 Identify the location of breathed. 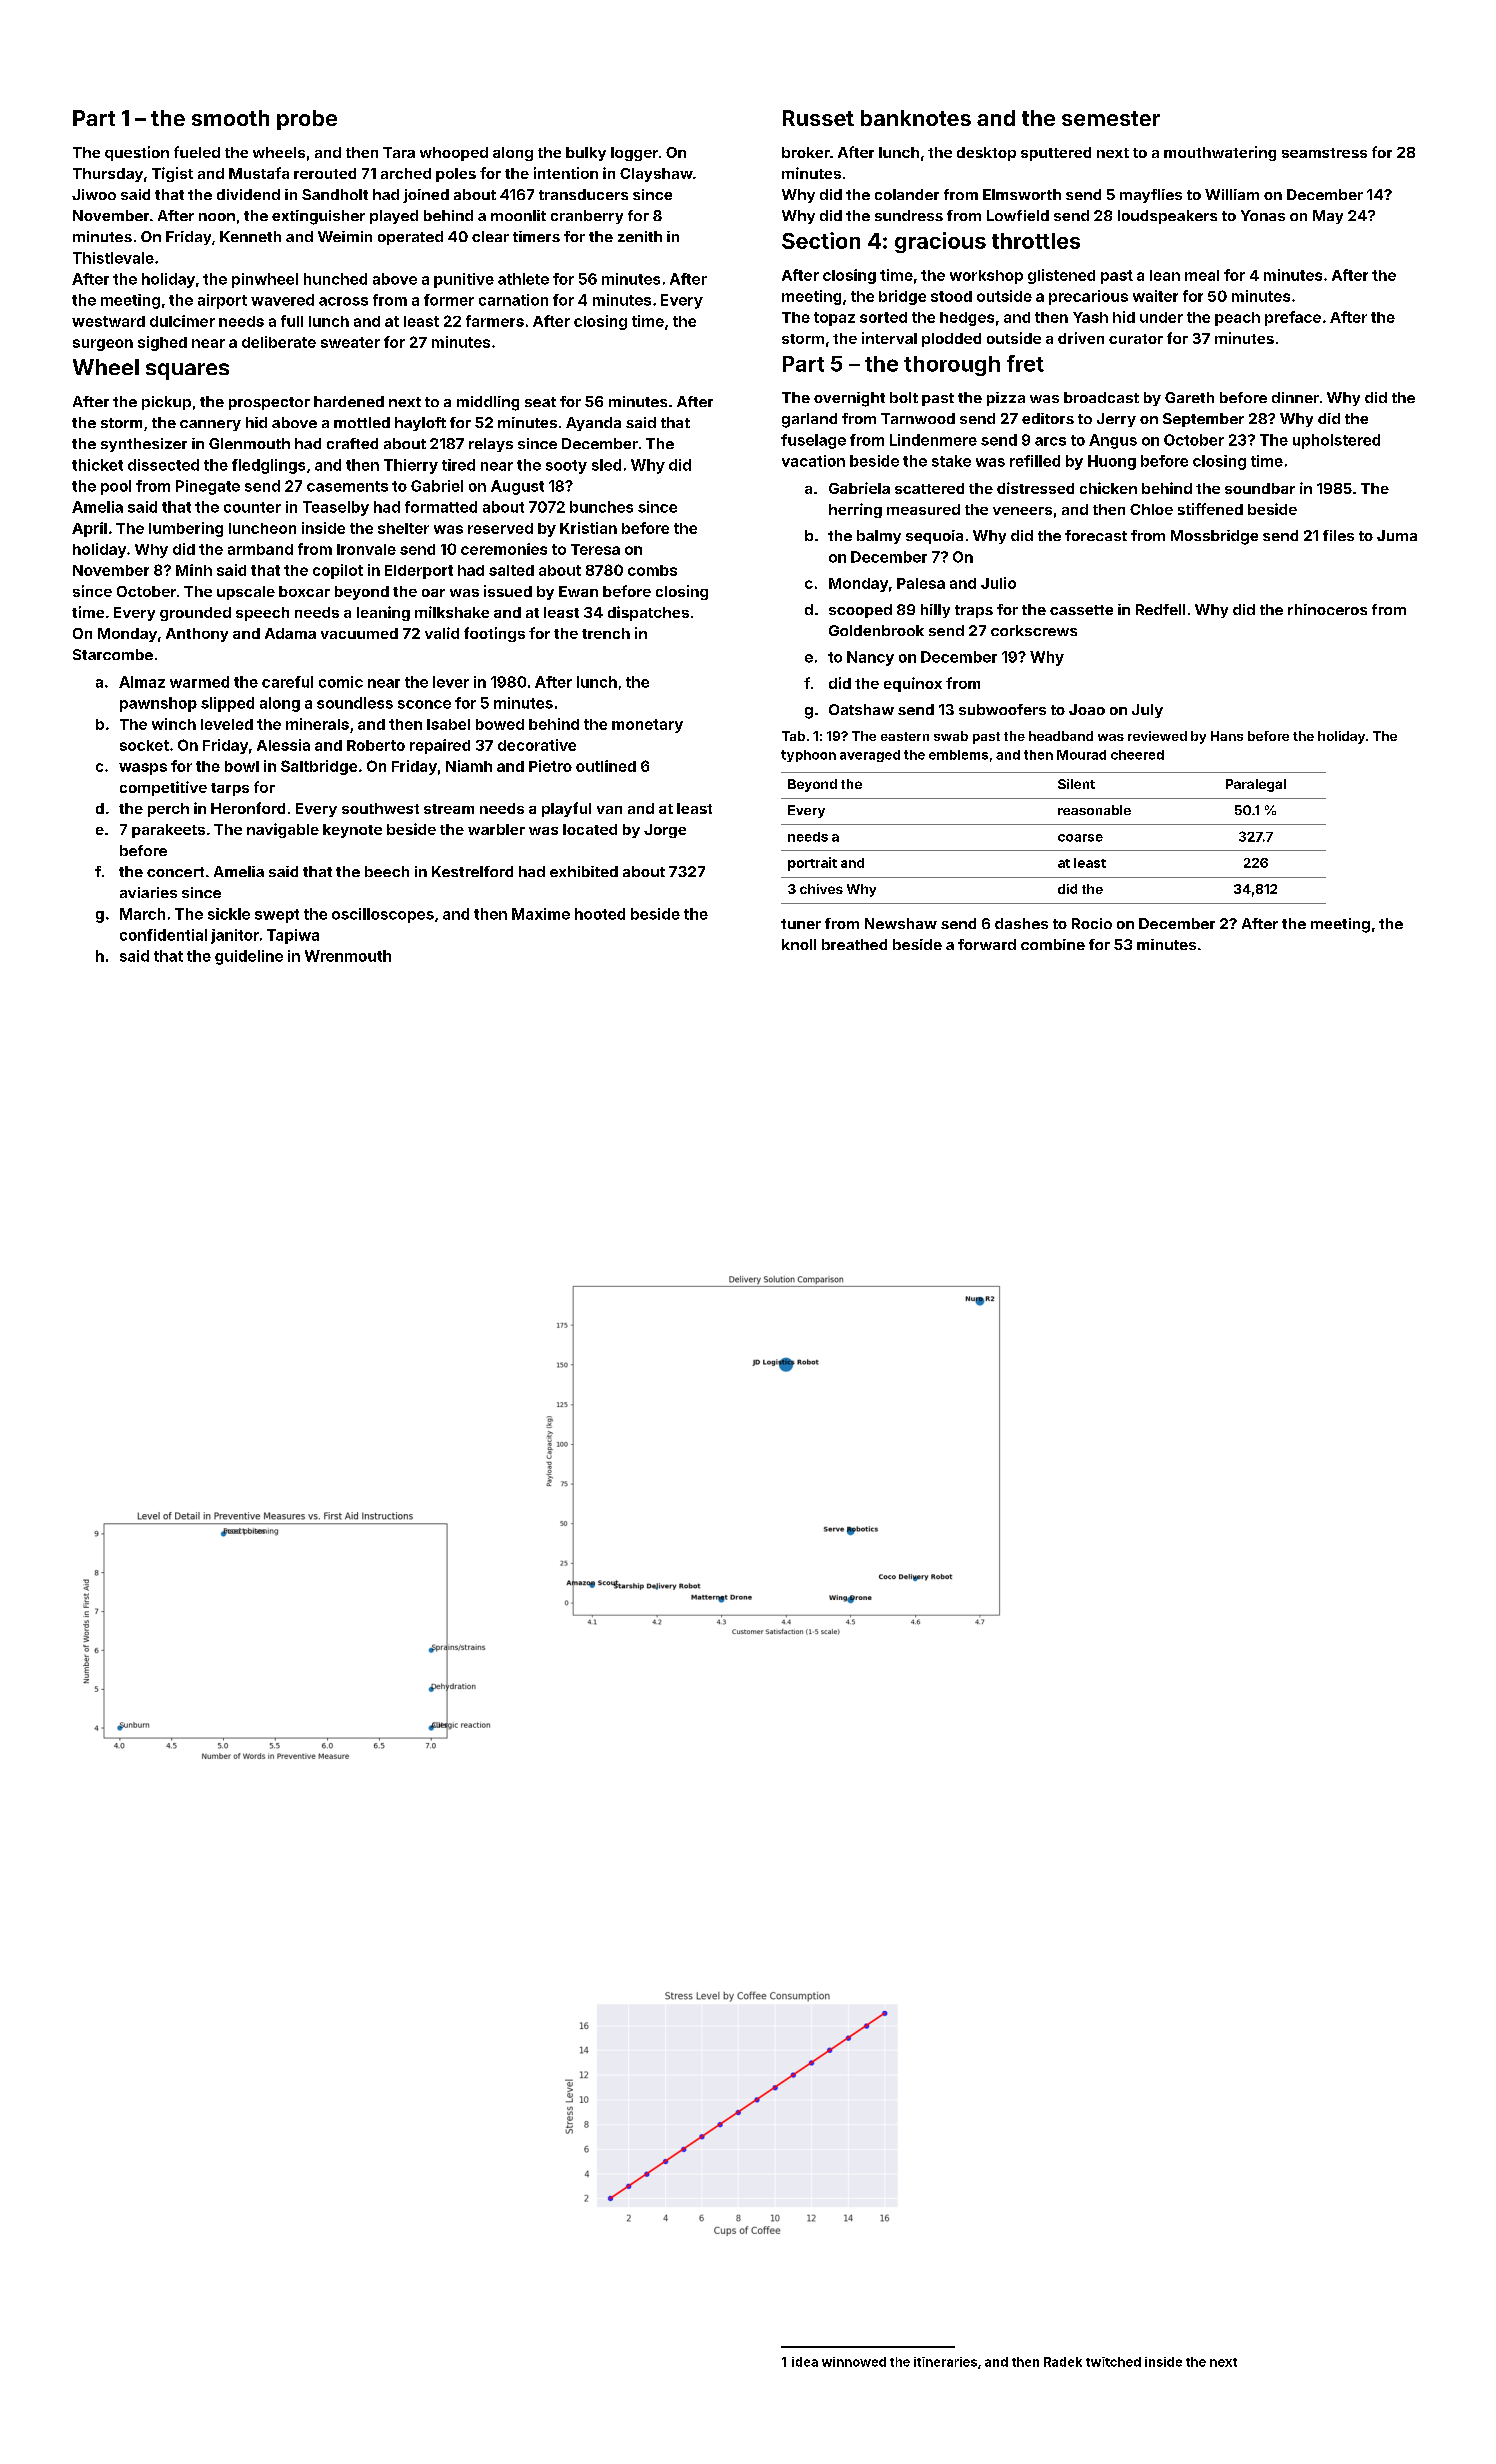
(854, 944).
